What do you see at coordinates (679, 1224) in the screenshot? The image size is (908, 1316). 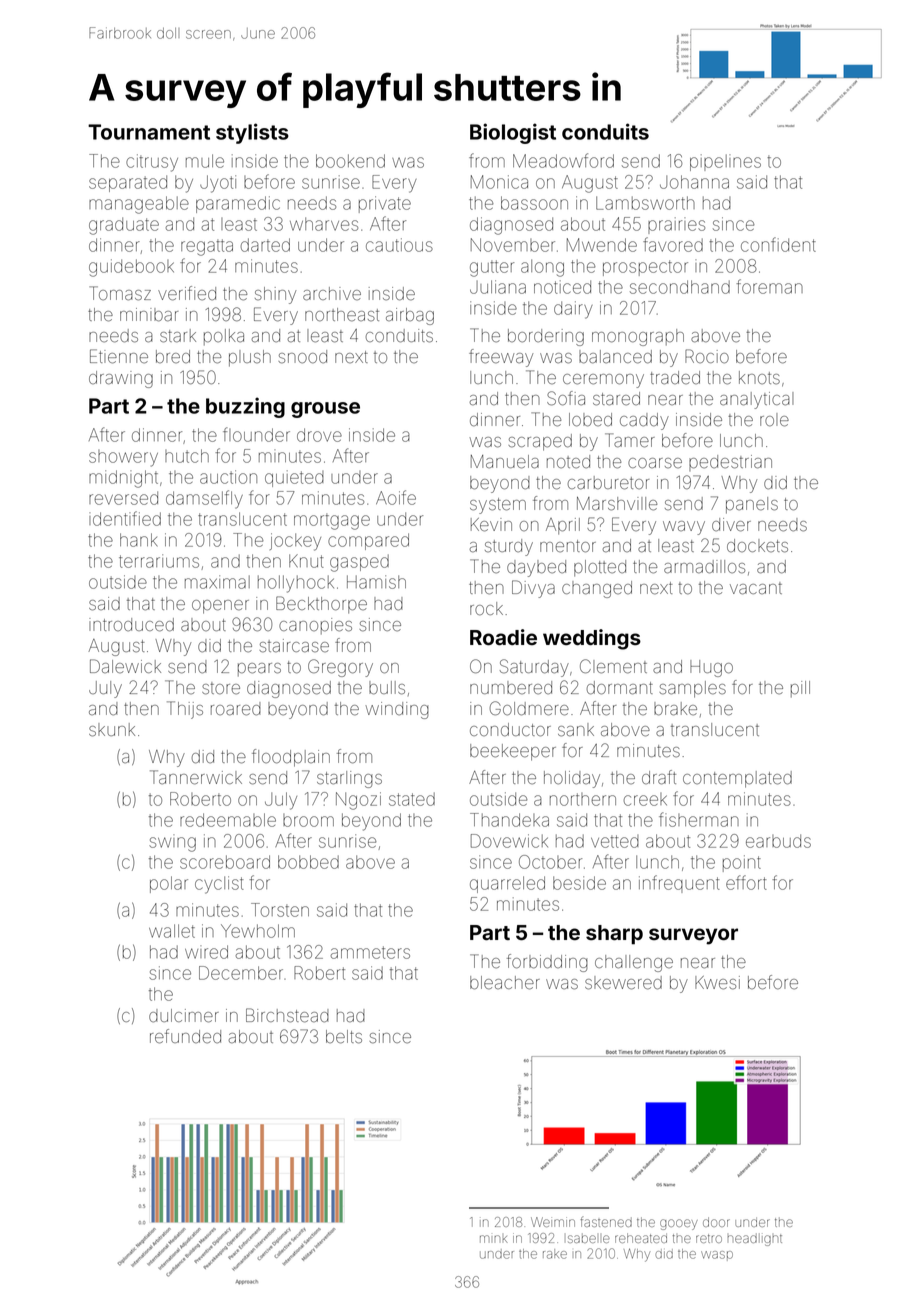 I see `gooey` at bounding box center [679, 1224].
